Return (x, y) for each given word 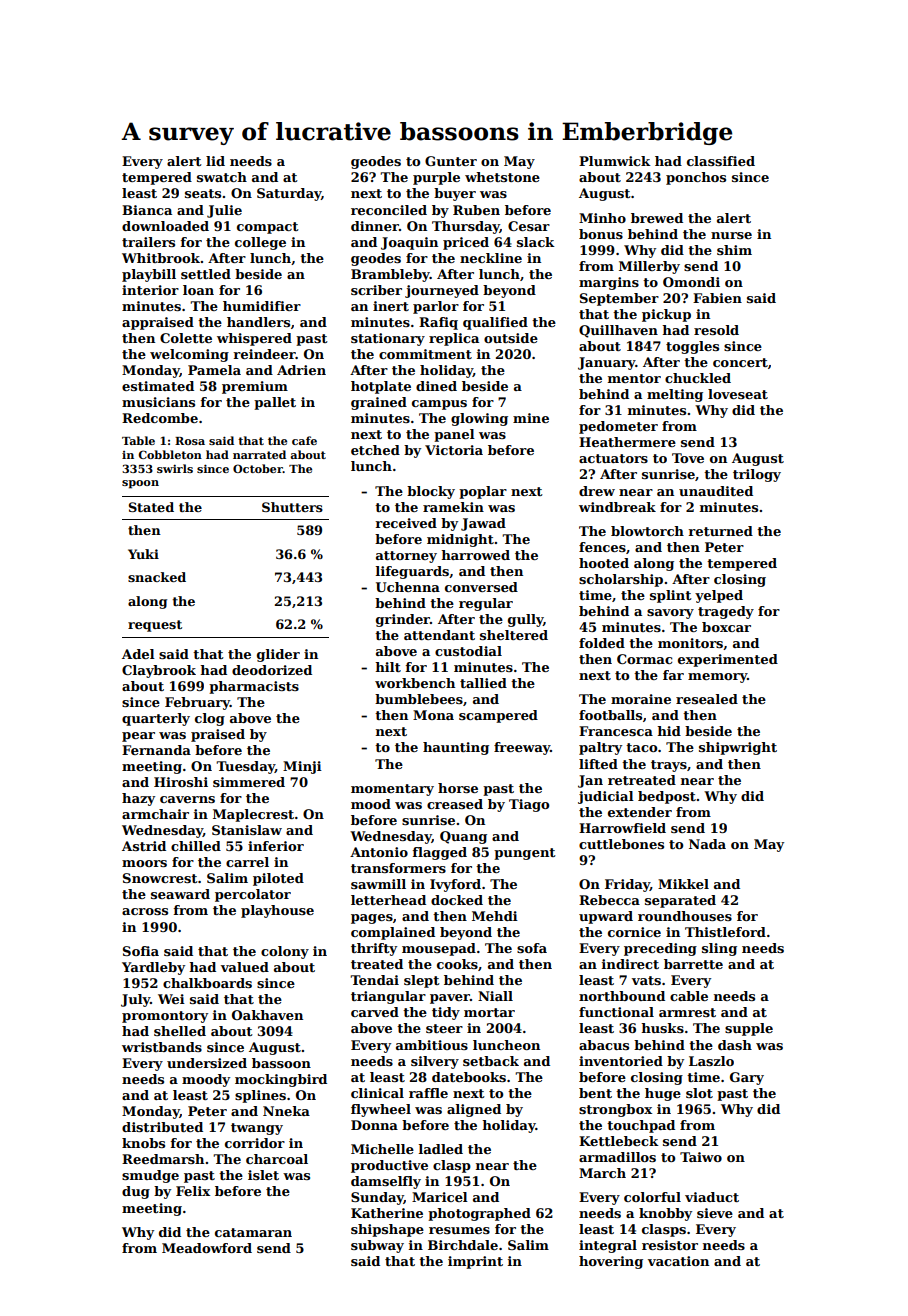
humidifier (262, 306)
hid (669, 731)
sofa (532, 948)
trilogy (757, 475)
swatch (222, 177)
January (607, 363)
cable (689, 996)
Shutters (292, 507)
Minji (302, 767)
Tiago (529, 805)
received (406, 523)
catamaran (253, 1232)
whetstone (502, 177)
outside (511, 338)
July (135, 1000)
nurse (731, 235)
